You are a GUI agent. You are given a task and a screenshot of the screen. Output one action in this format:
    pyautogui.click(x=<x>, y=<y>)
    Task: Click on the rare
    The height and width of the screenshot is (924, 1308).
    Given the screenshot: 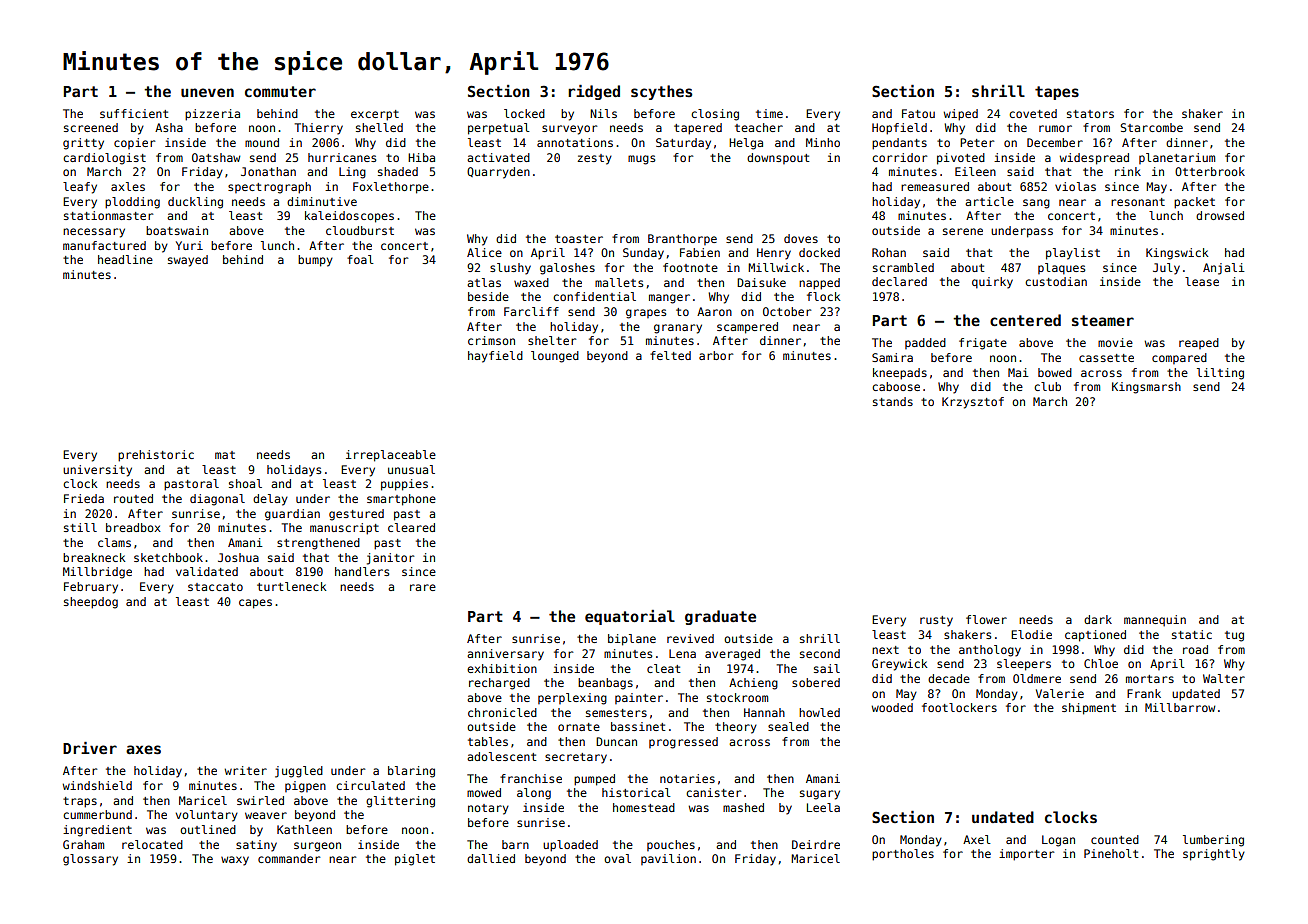 What is the action you would take?
    pyautogui.click(x=423, y=587)
